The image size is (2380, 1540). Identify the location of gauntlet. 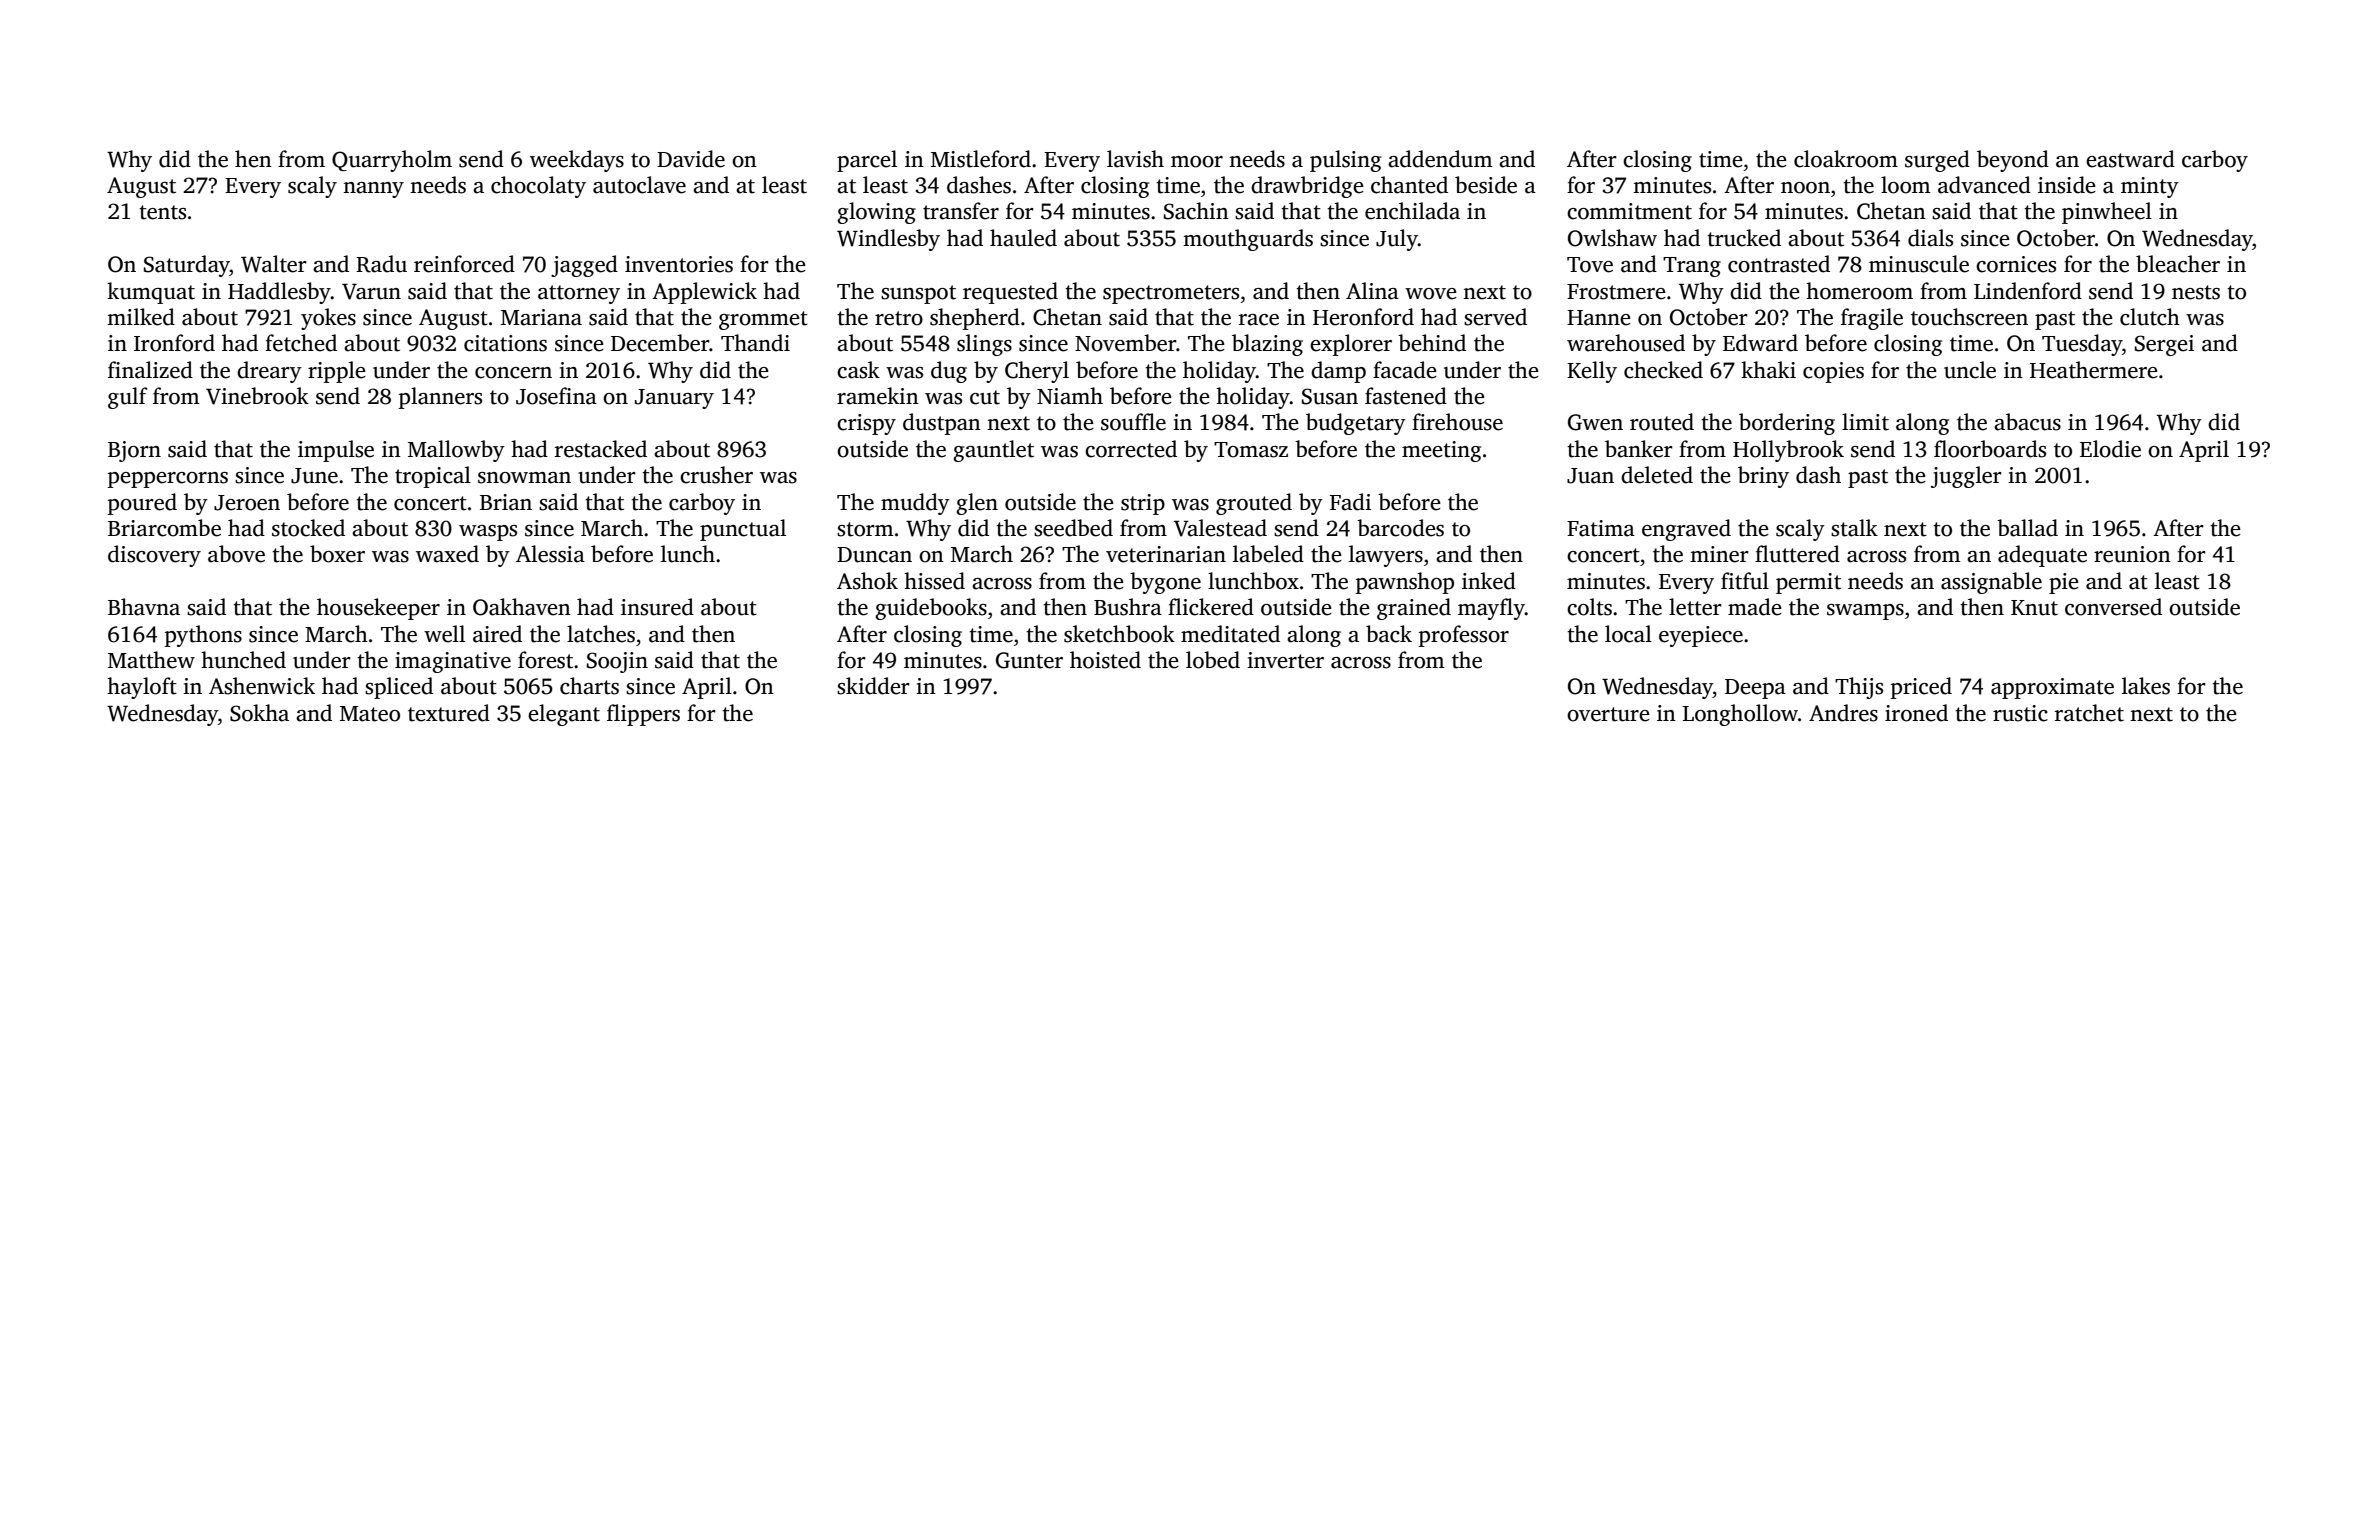
(993, 451).
